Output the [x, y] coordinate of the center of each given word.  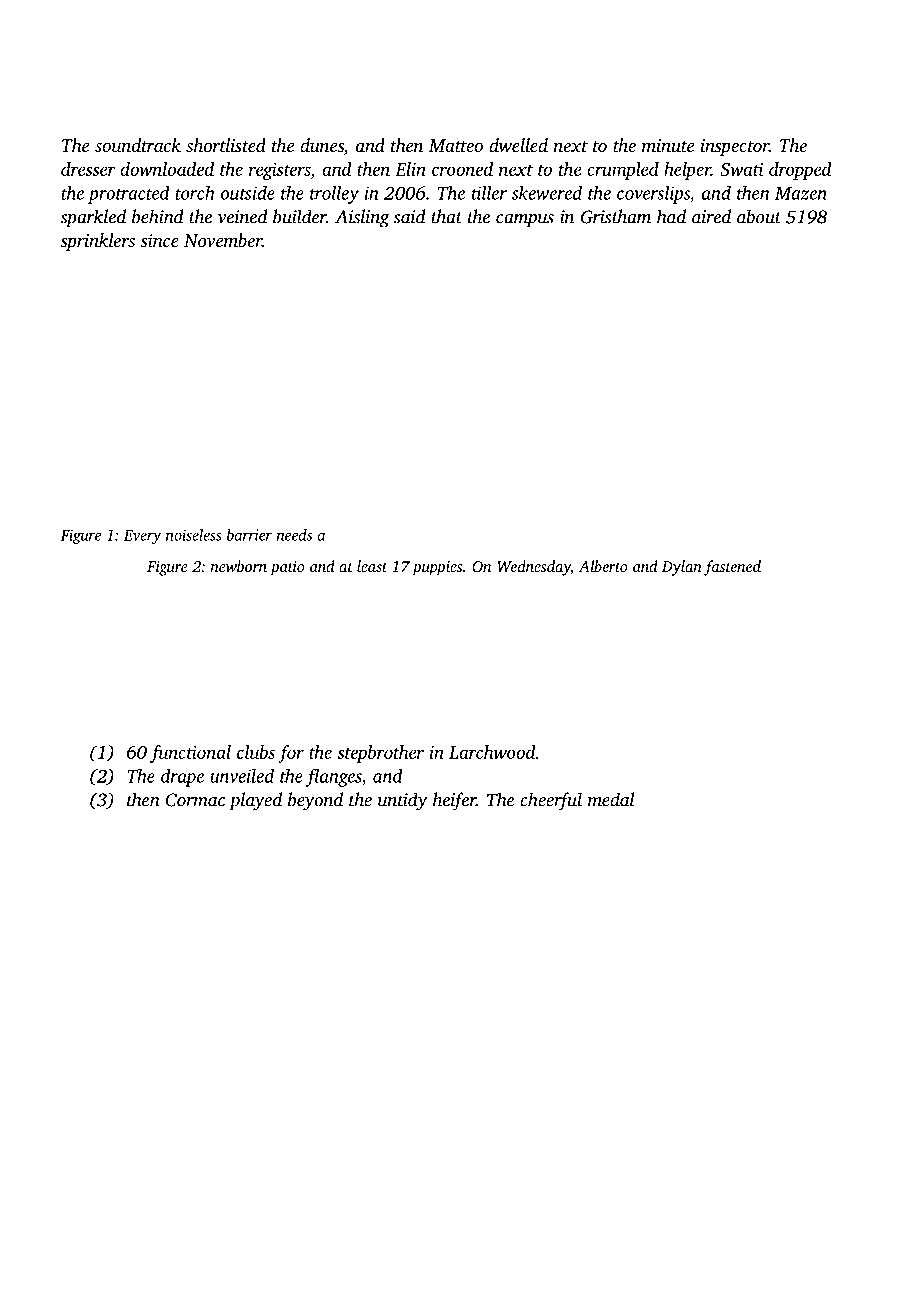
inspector [734, 147]
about [759, 216]
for [291, 754]
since [159, 240]
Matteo [456, 145]
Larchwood [492, 752]
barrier [249, 535]
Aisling [362, 218]
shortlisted [226, 145]
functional [190, 754]
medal [611, 799]
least [372, 566]
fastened [732, 568]
